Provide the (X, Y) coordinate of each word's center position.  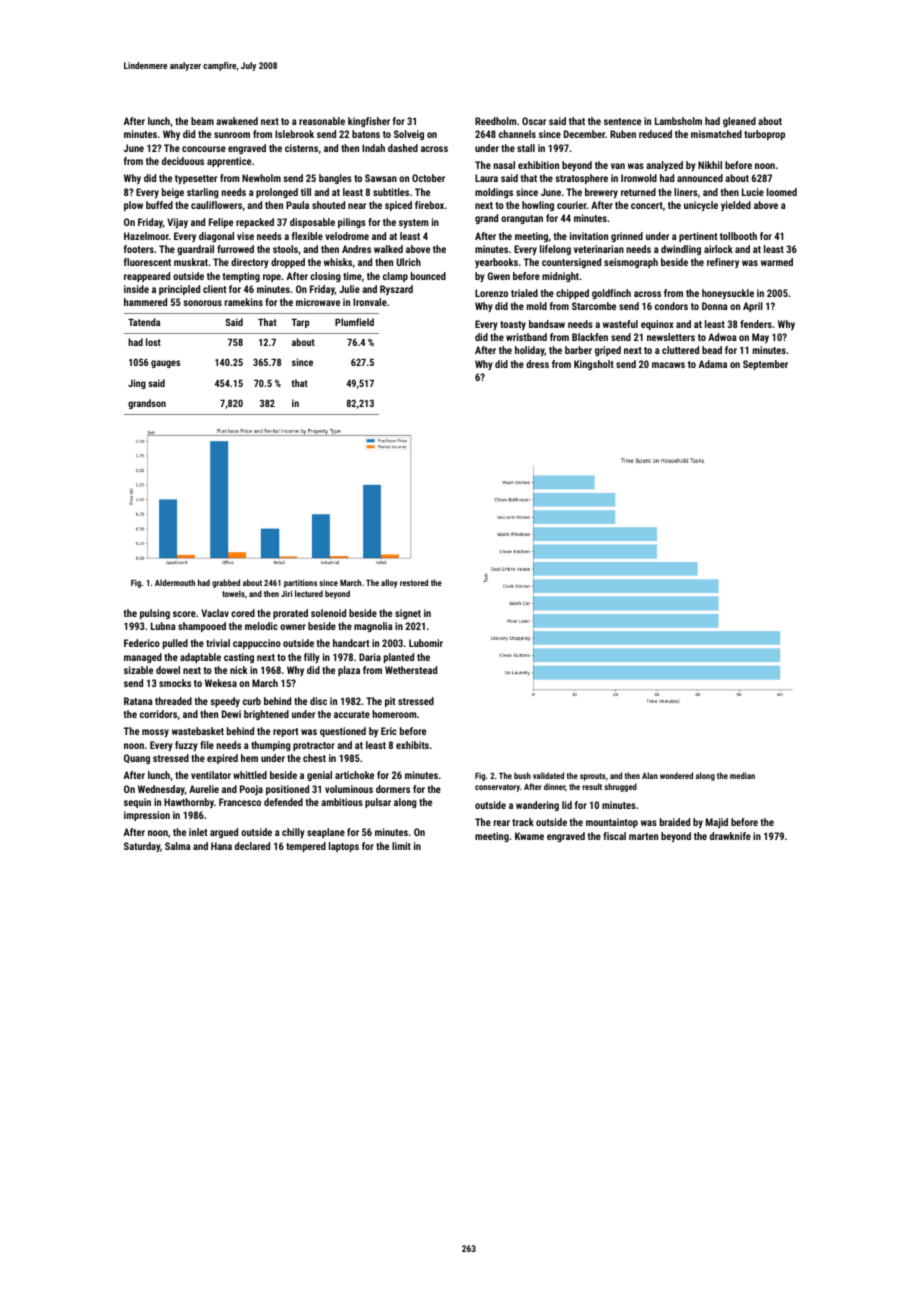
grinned (627, 237)
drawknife (730, 836)
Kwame (529, 836)
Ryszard (396, 290)
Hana (221, 846)
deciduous (183, 161)
